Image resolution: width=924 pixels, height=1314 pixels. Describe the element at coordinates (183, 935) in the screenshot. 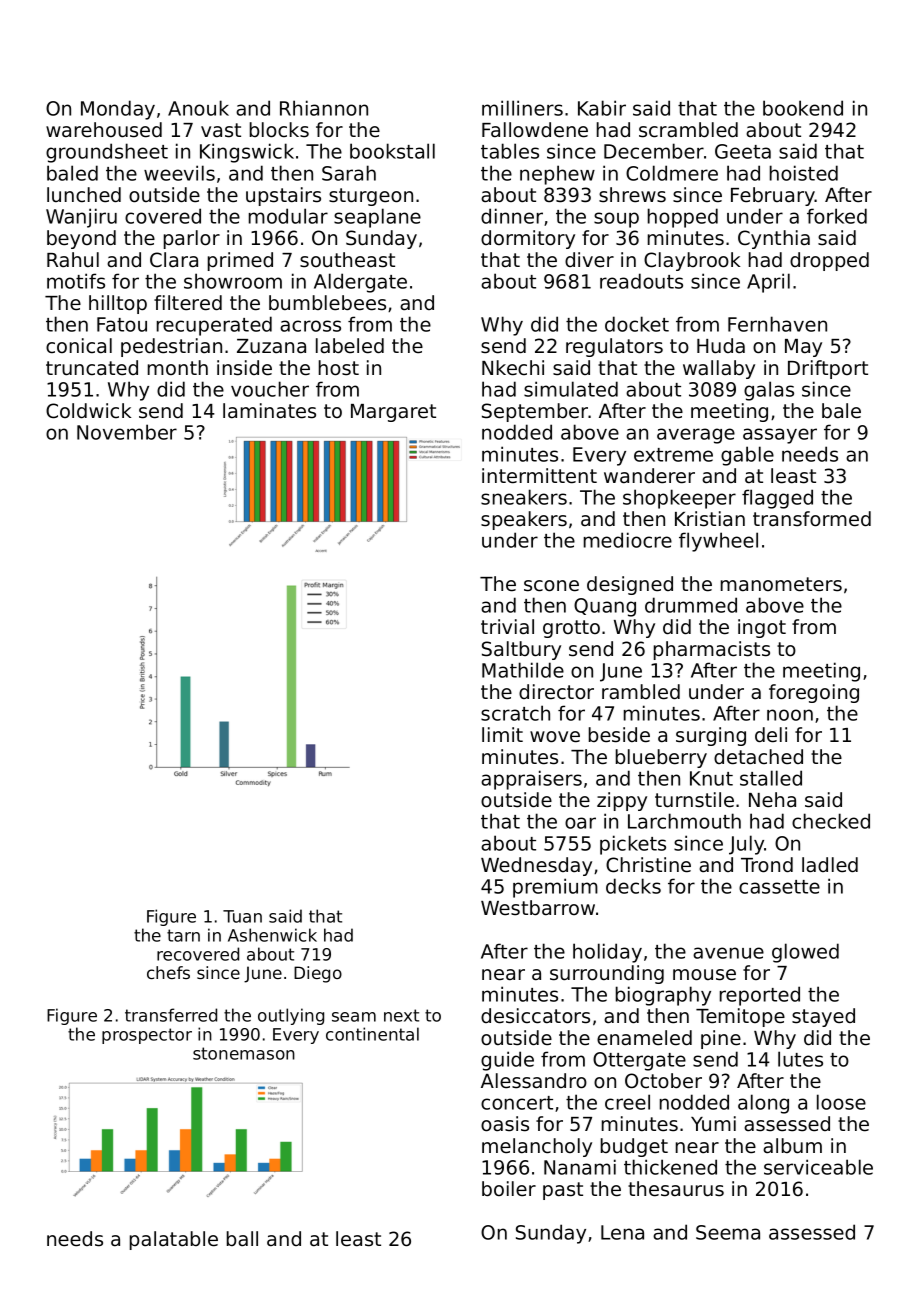

I see `tarn` at that location.
